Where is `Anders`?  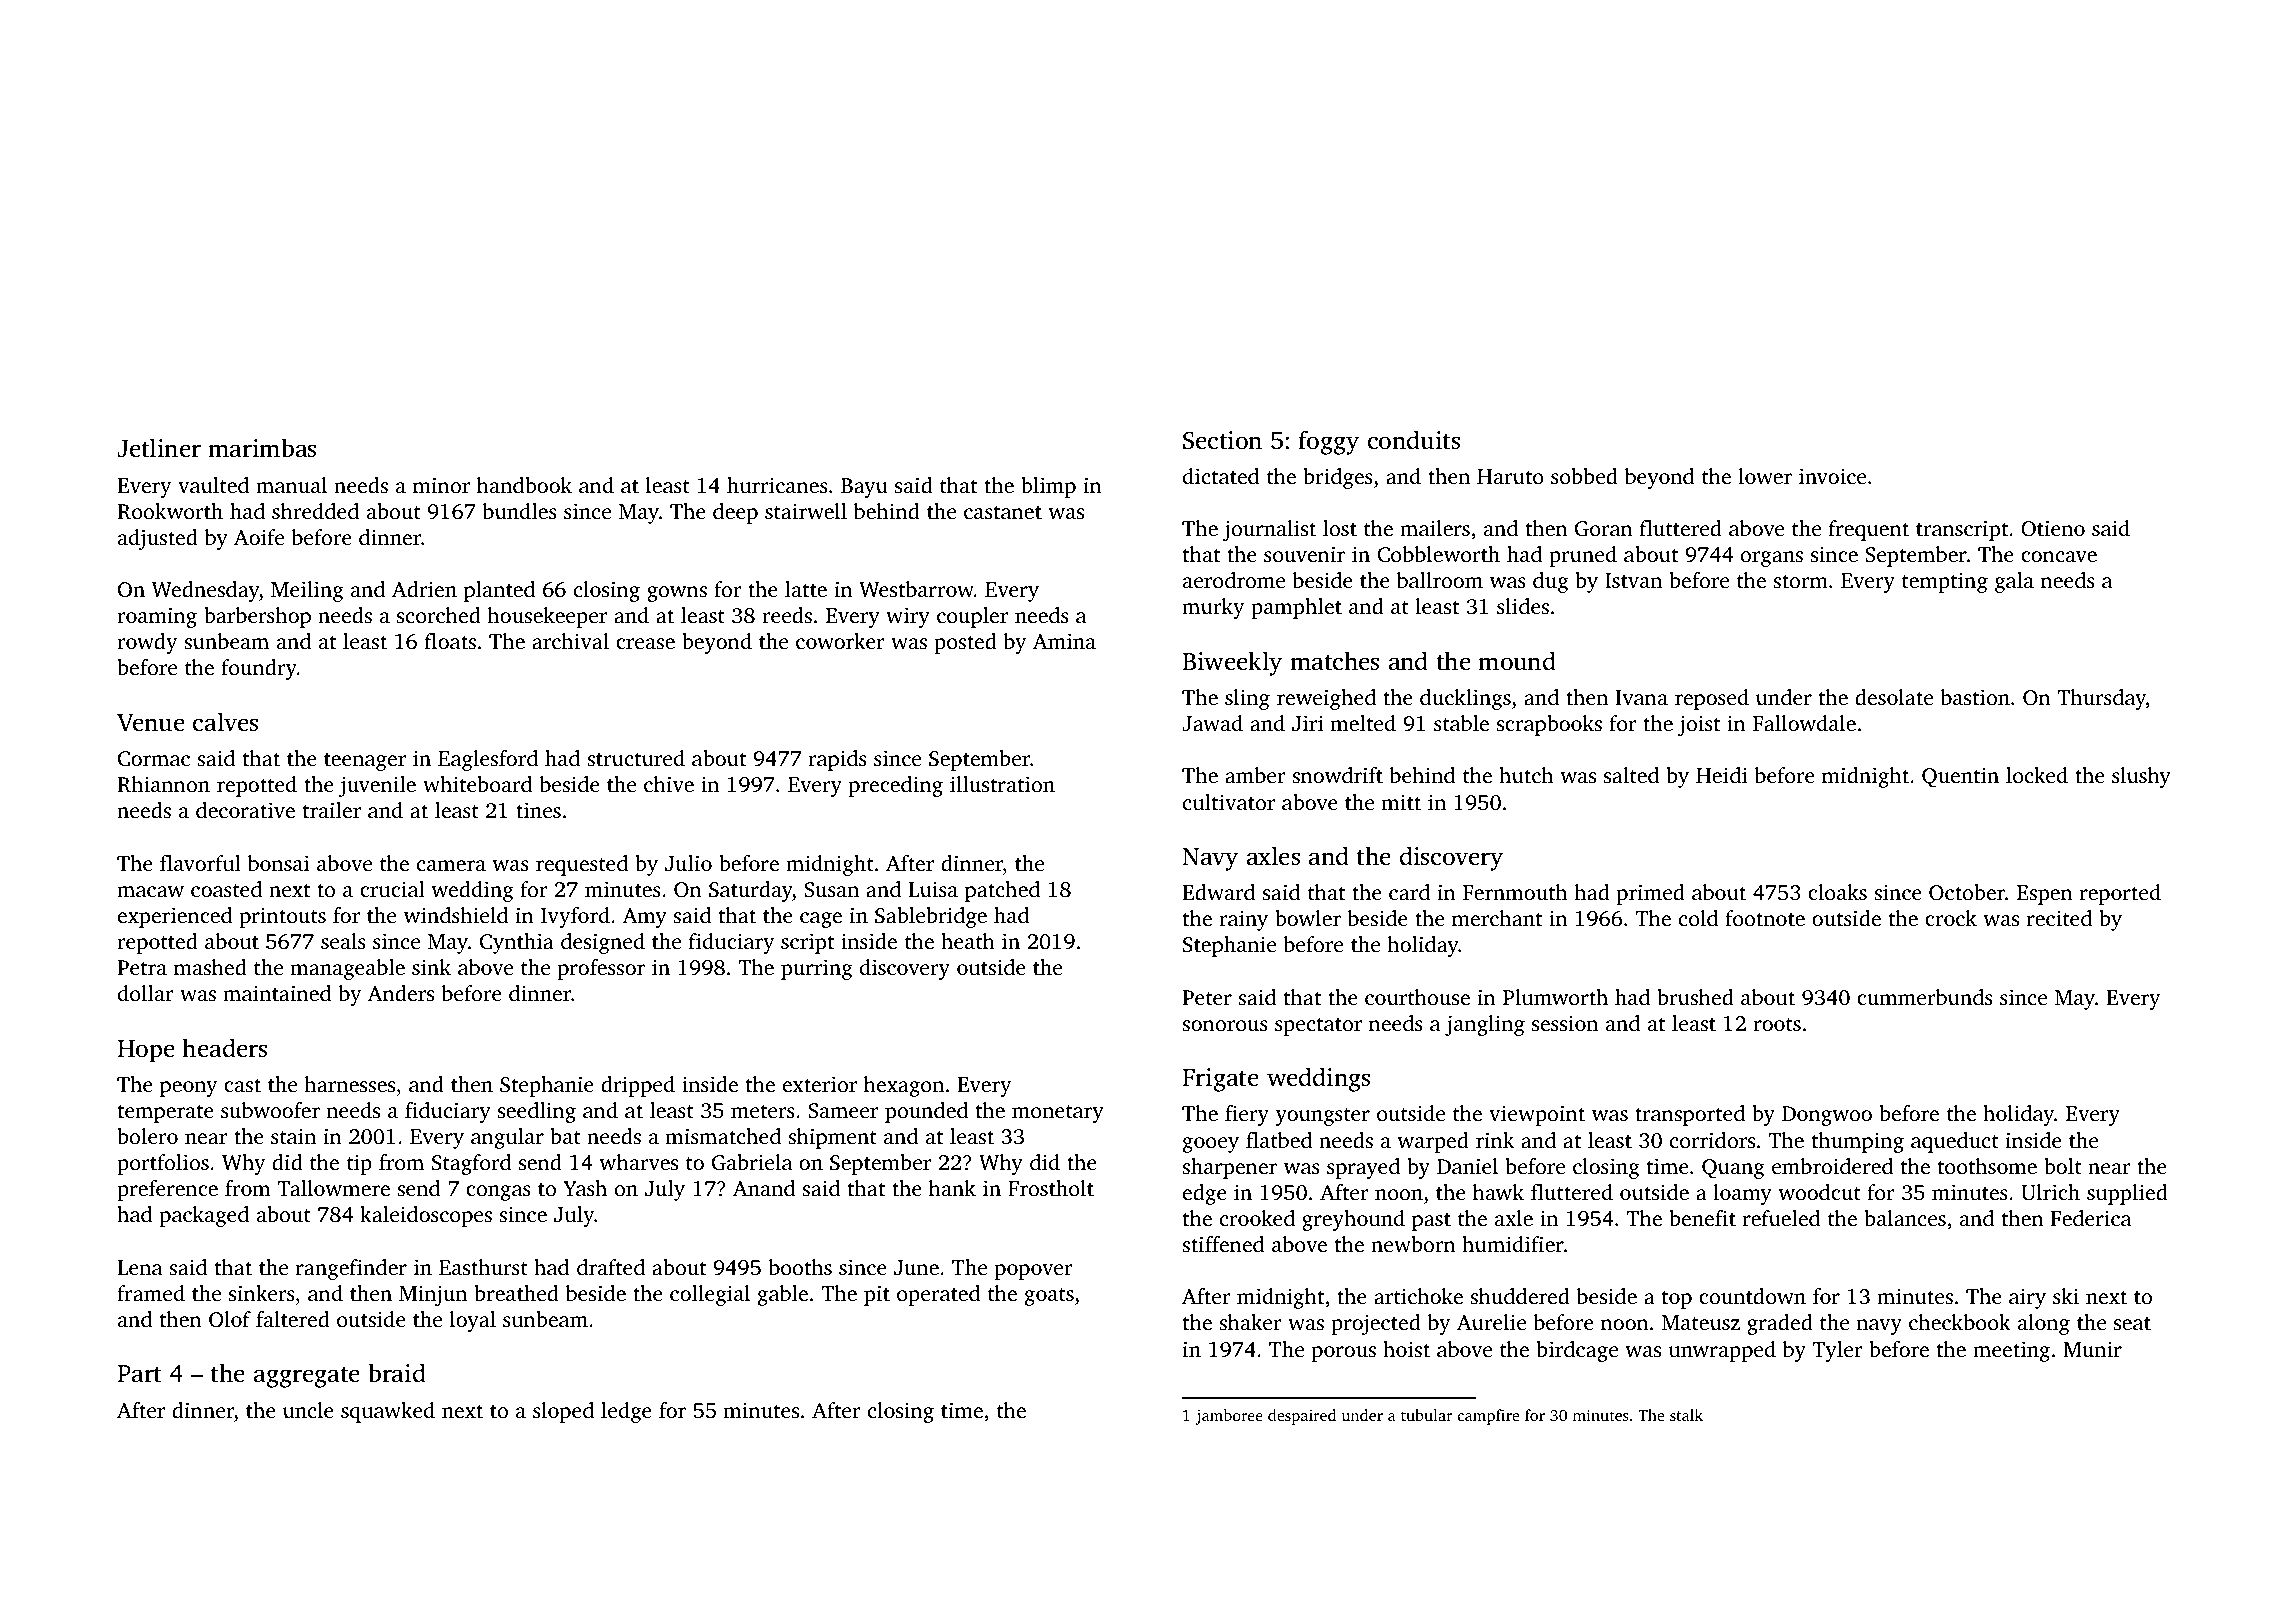
Anders is located at coordinates (401, 993).
